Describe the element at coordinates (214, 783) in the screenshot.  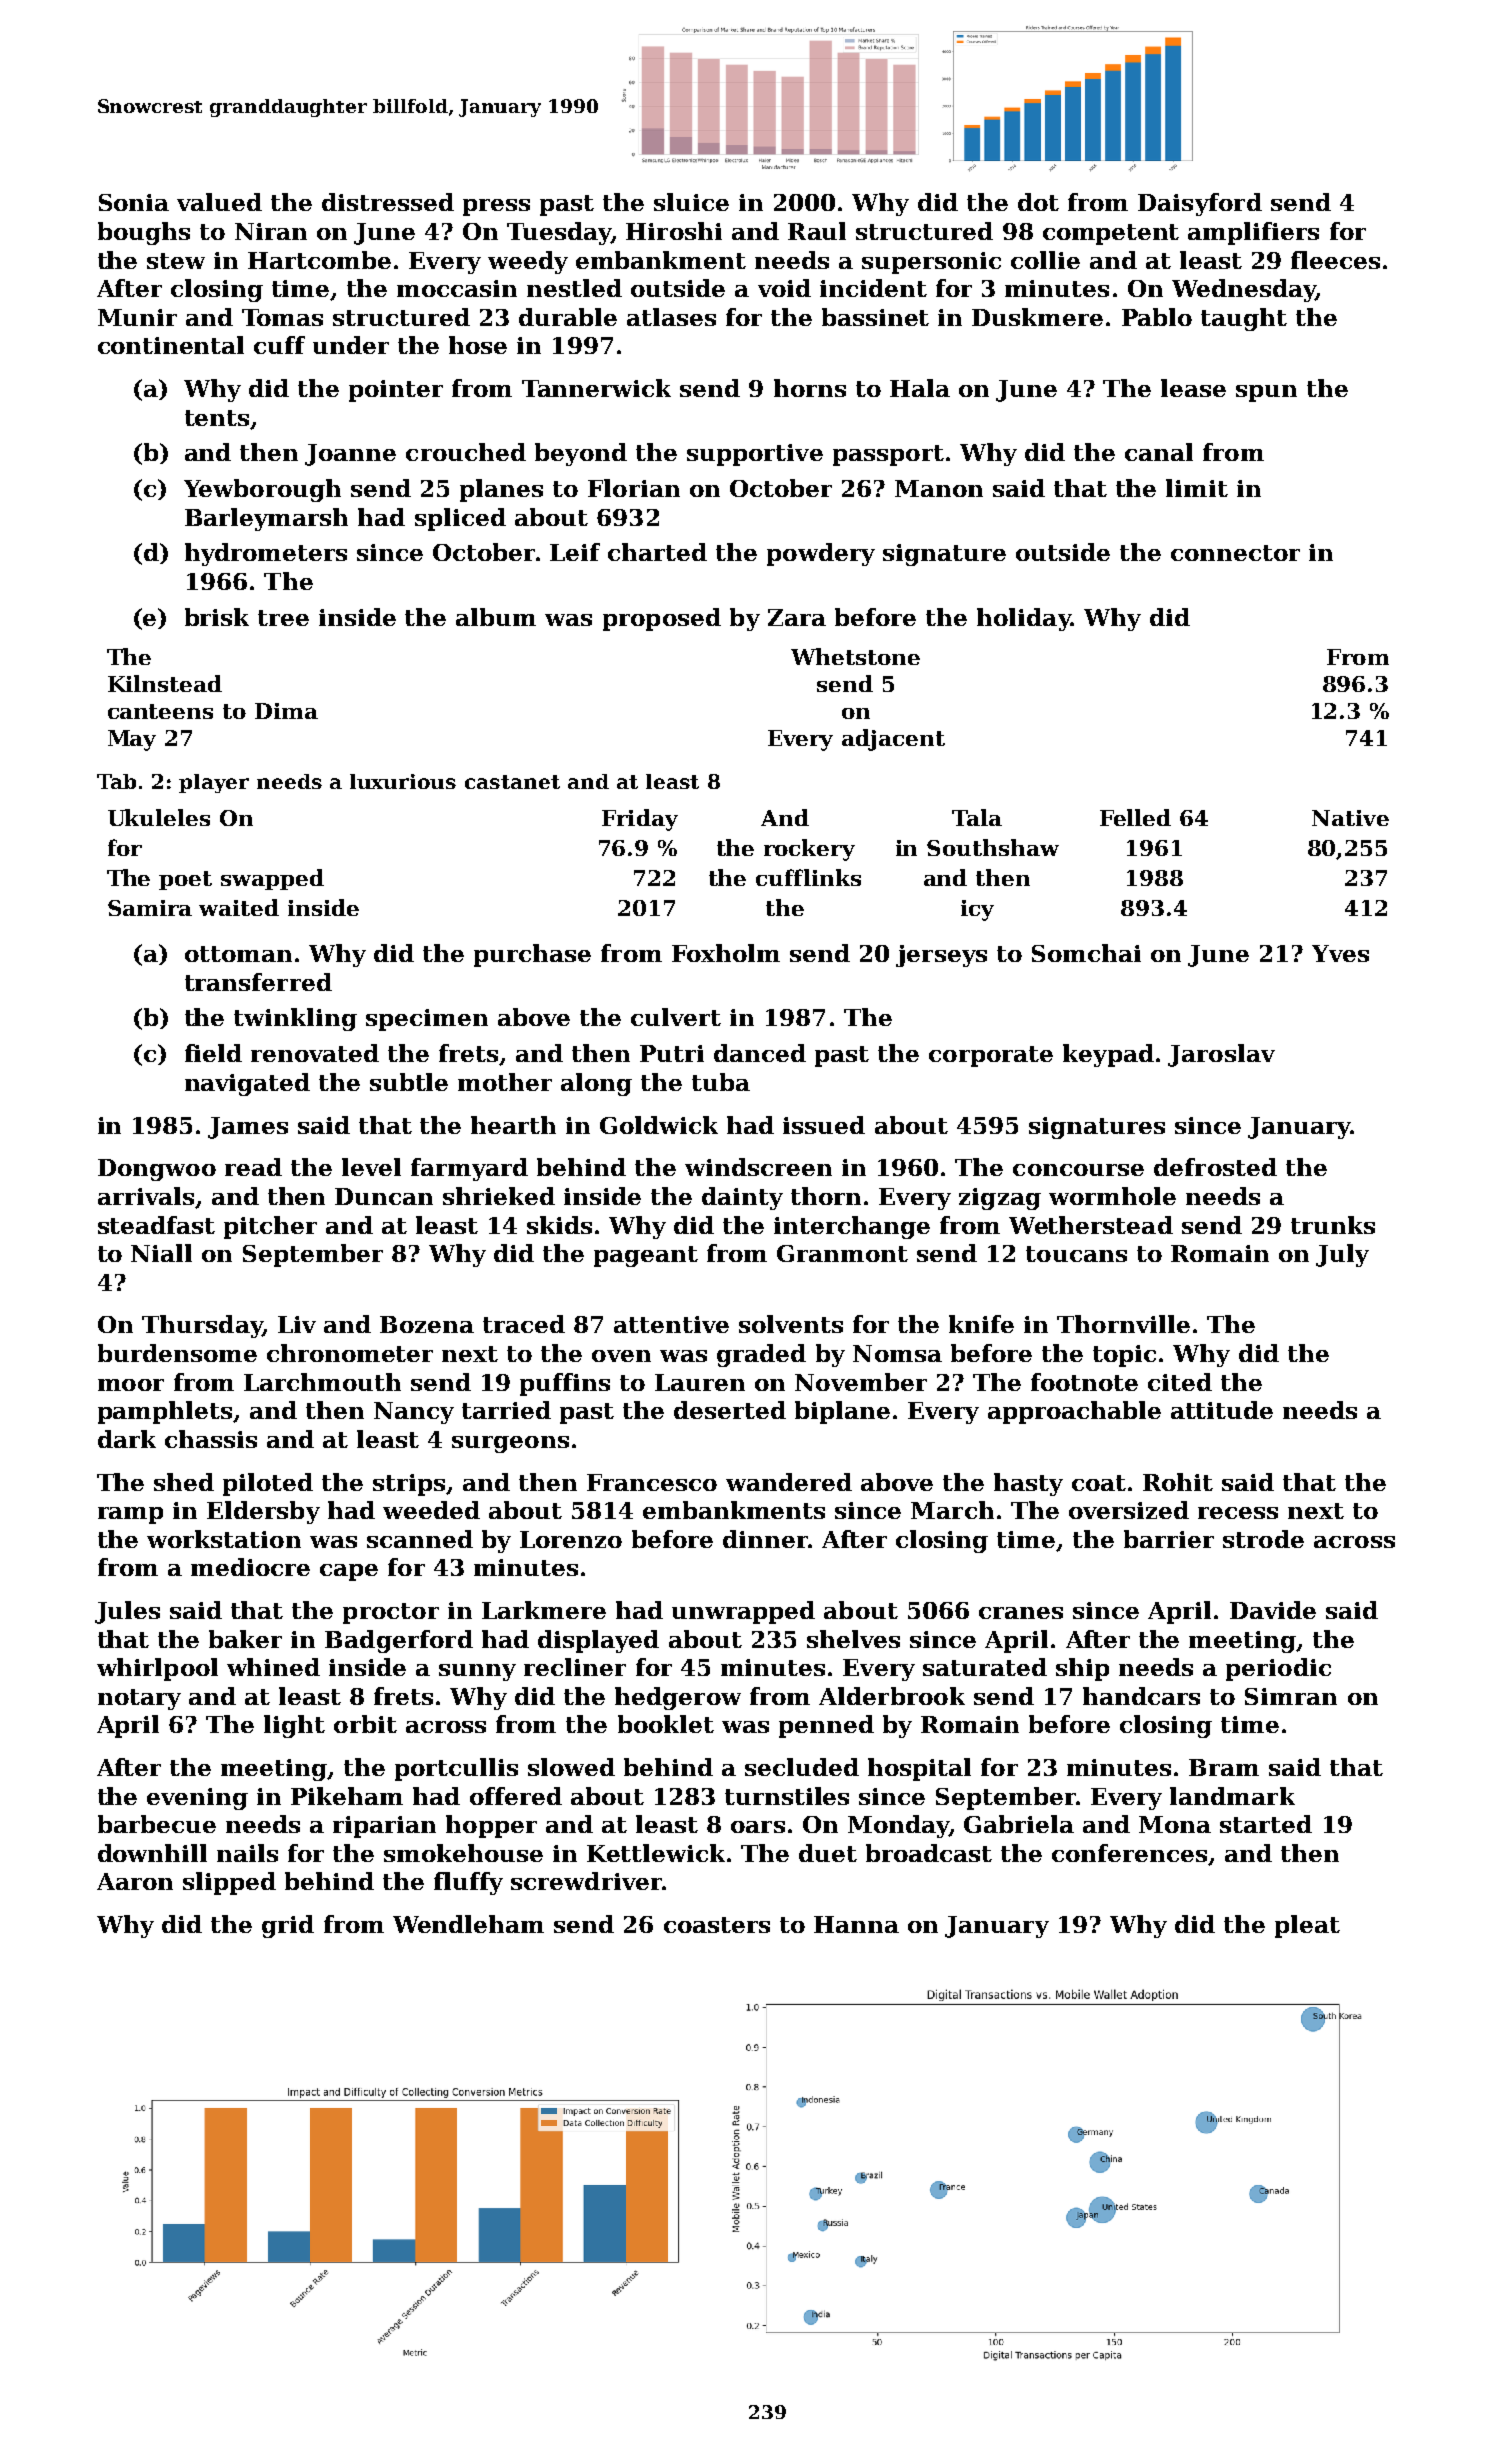
I see `player` at that location.
